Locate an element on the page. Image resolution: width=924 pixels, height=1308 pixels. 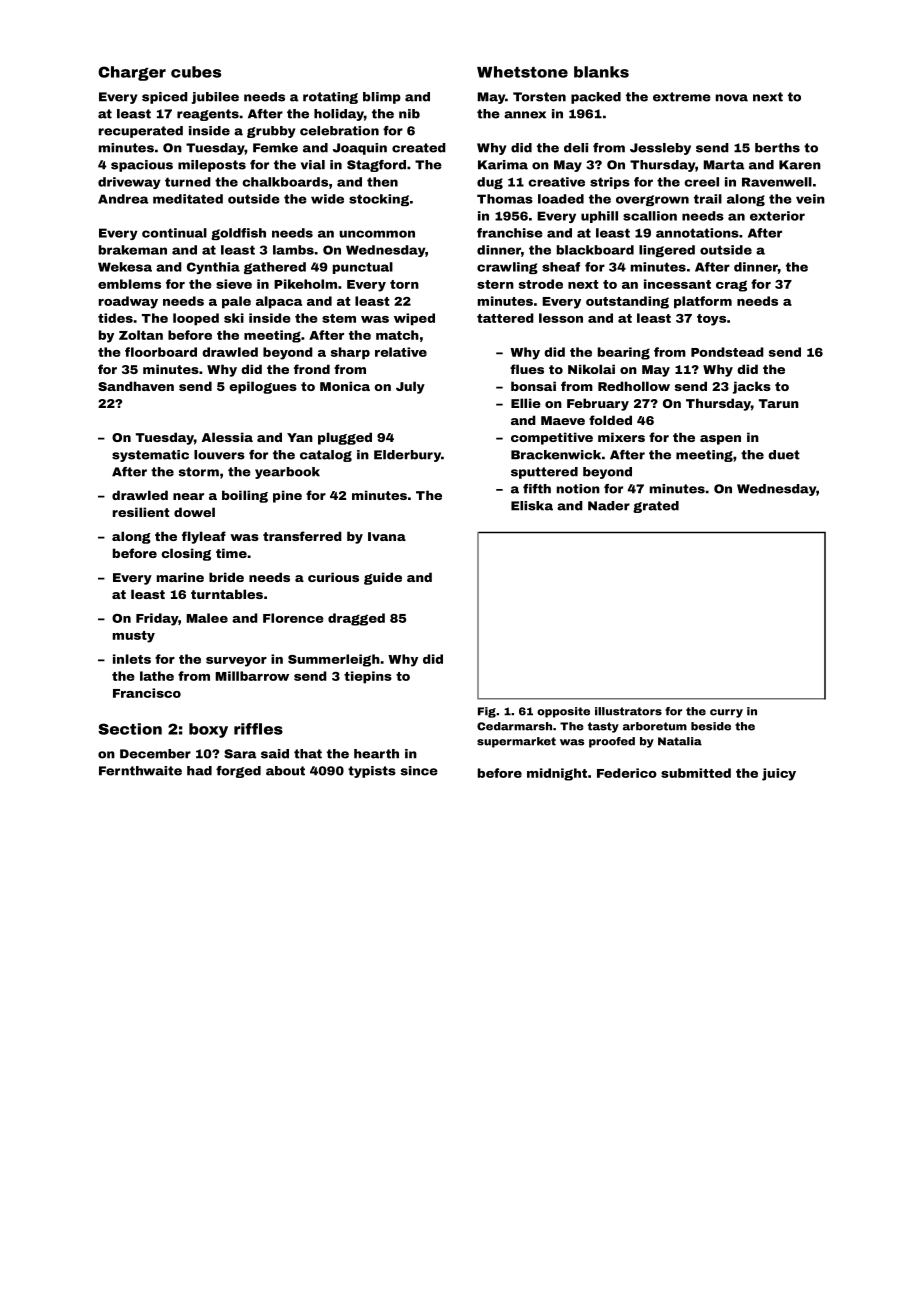
boxy is located at coordinates (208, 730).
